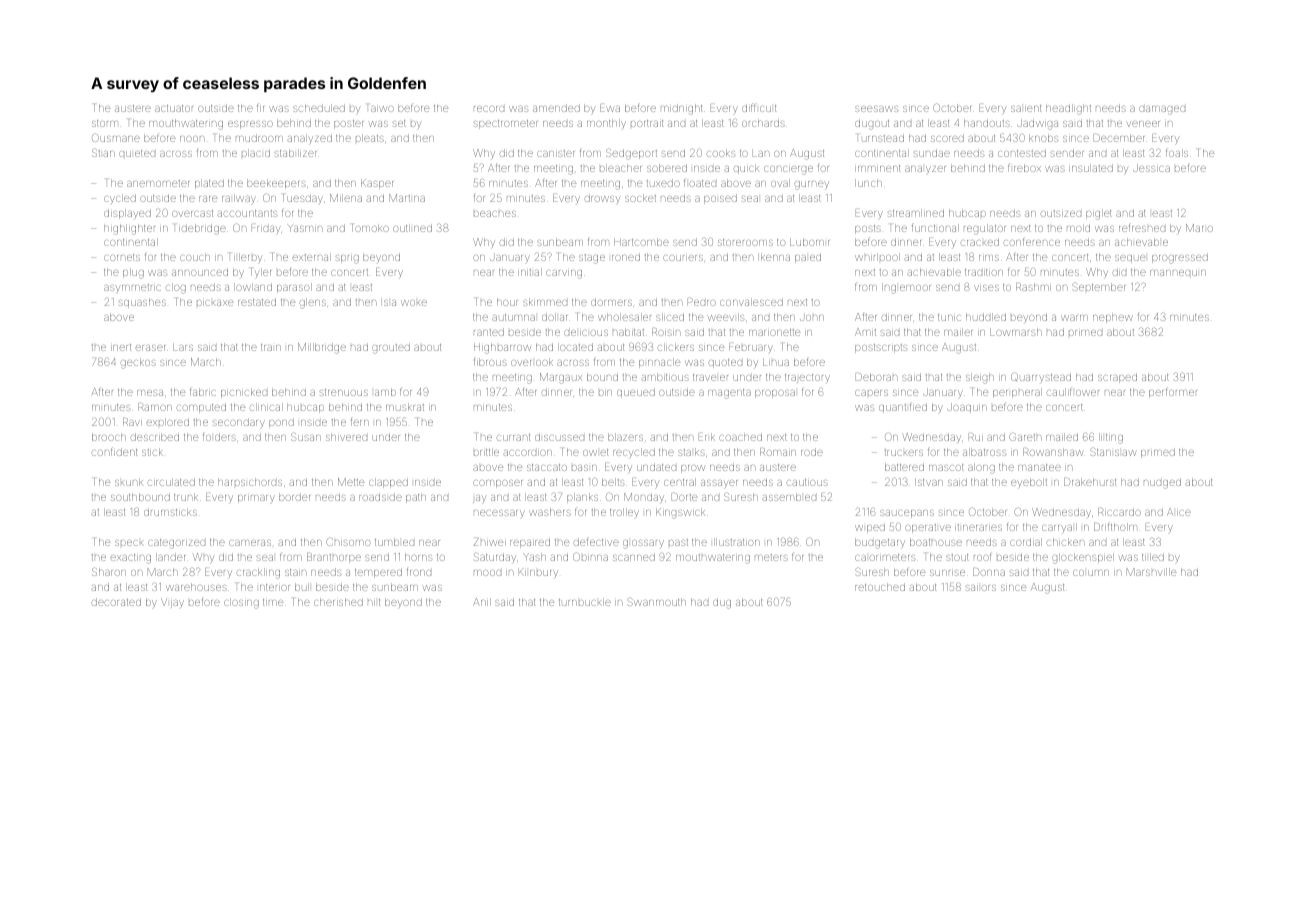 This page has height=924, width=1308. What do you see at coordinates (1024, 168) in the page?
I see `firebox` at bounding box center [1024, 168].
